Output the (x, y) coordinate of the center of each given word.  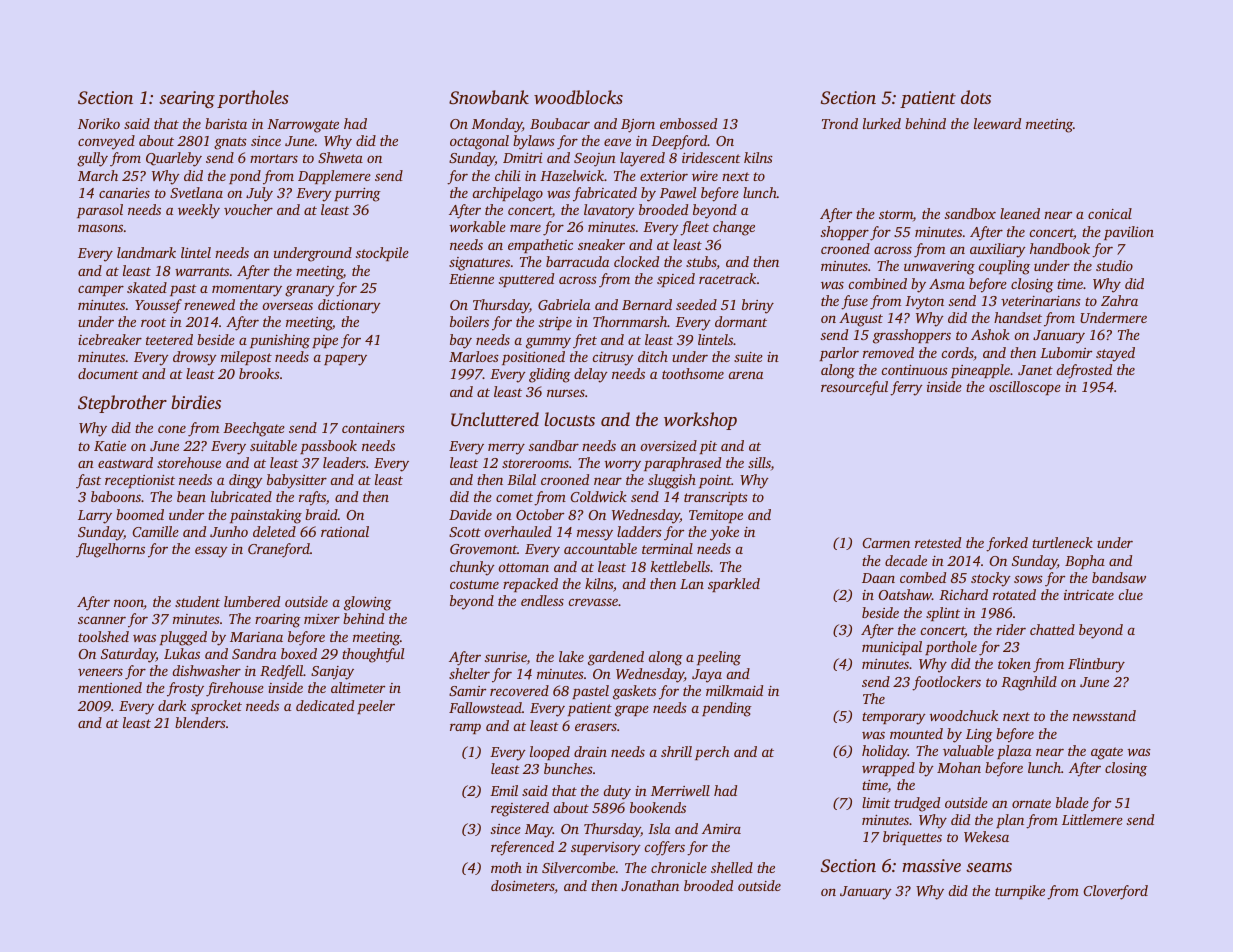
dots (976, 97)
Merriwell (680, 790)
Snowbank (489, 97)
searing (187, 99)
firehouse (235, 689)
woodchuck (964, 715)
